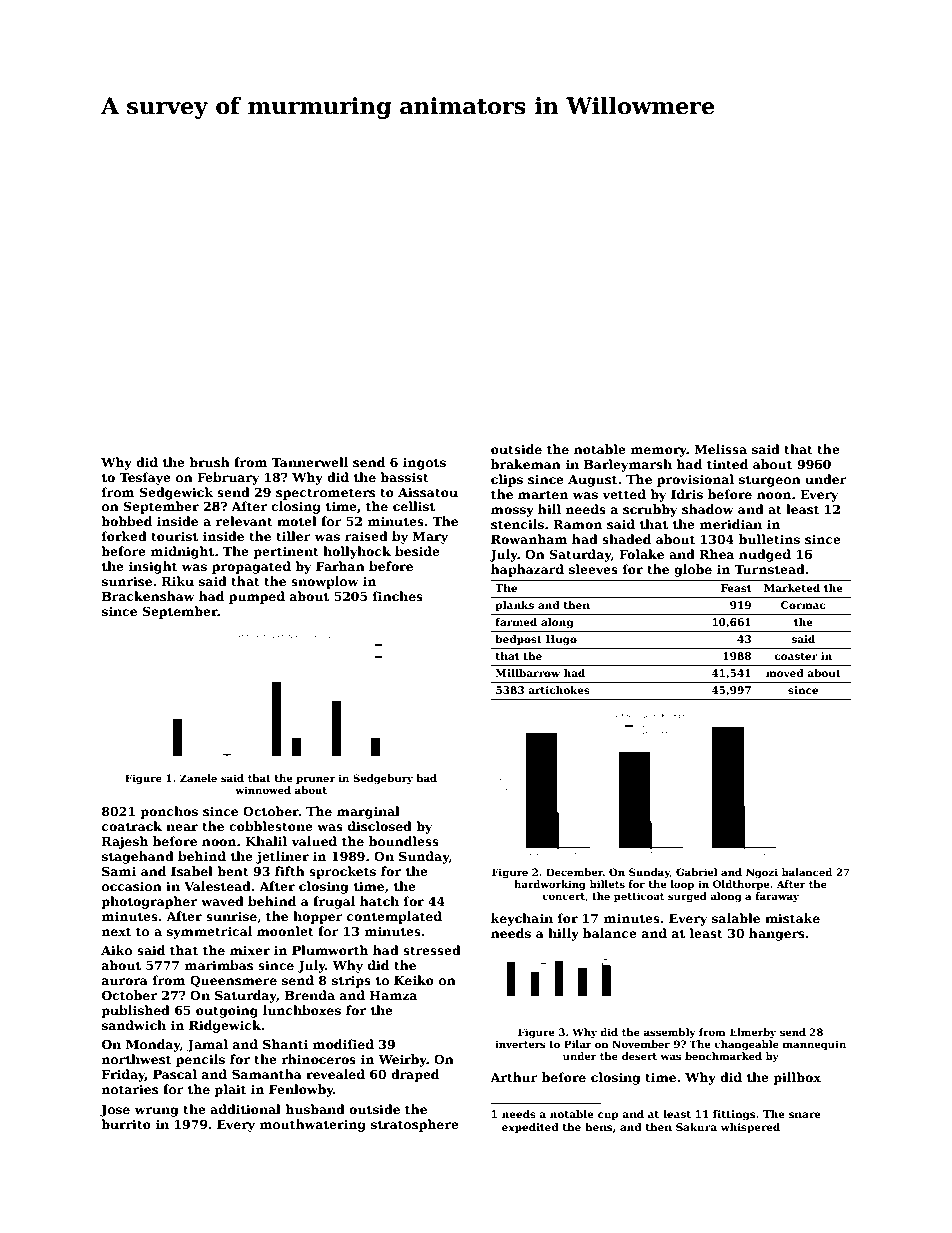  What do you see at coordinates (145, 478) in the screenshot?
I see `Tesfaye` at bounding box center [145, 478].
